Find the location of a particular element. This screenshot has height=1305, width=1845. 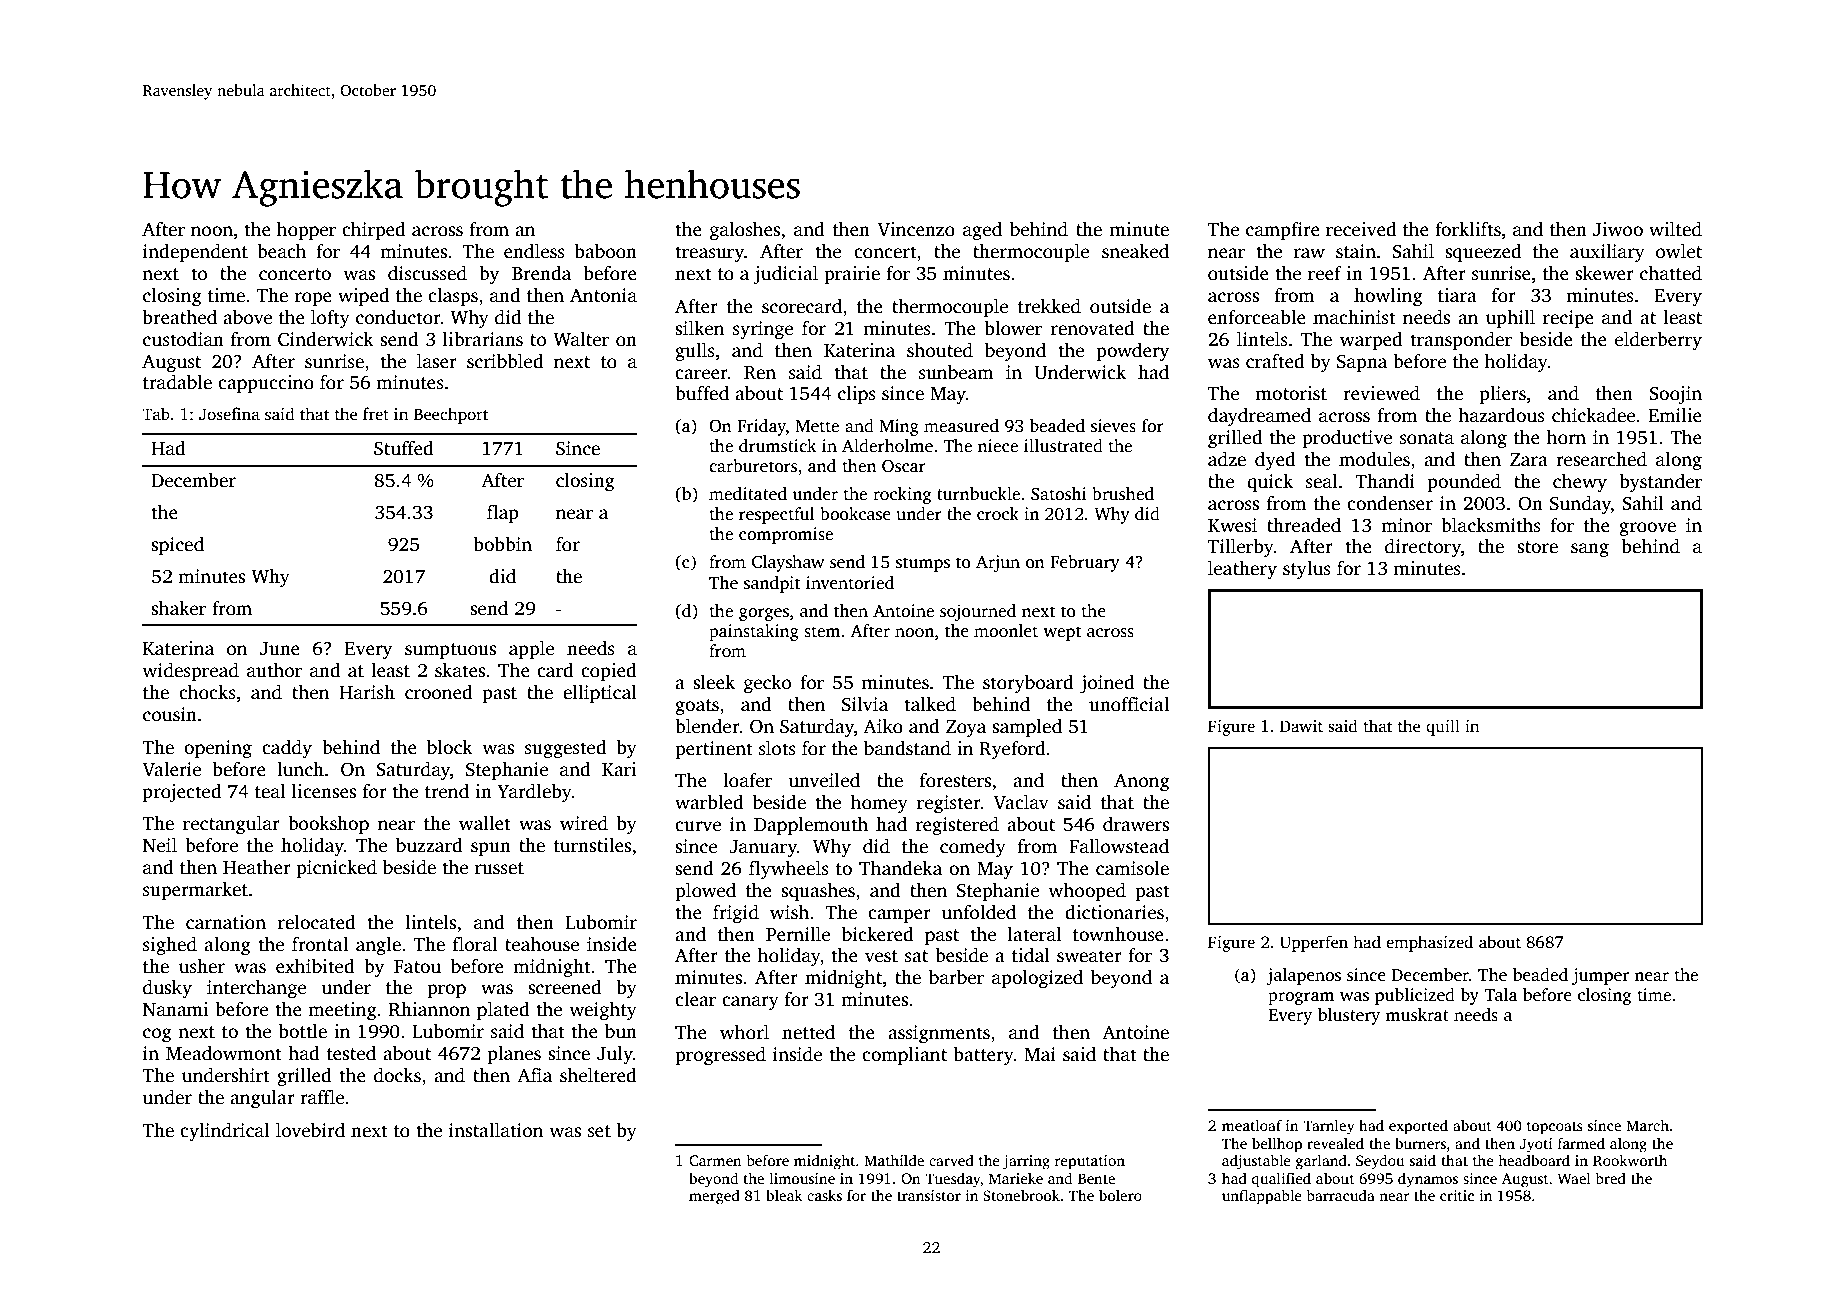

sleek is located at coordinates (714, 682).
